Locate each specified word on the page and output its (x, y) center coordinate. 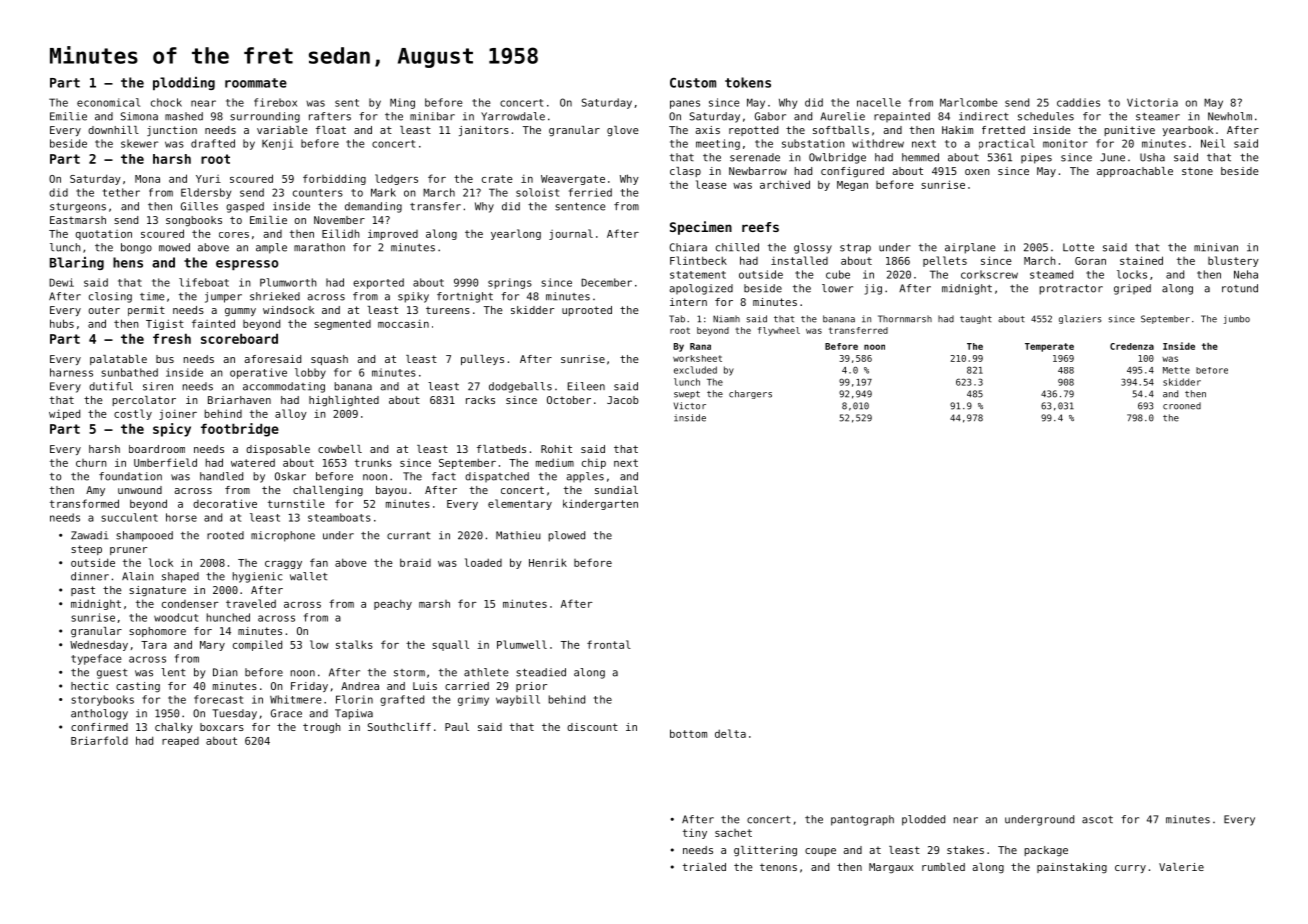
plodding (184, 83)
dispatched (497, 477)
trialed (704, 867)
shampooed (144, 536)
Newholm (1230, 116)
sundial (616, 490)
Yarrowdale (513, 116)
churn (91, 463)
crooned (1182, 406)
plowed (566, 536)
